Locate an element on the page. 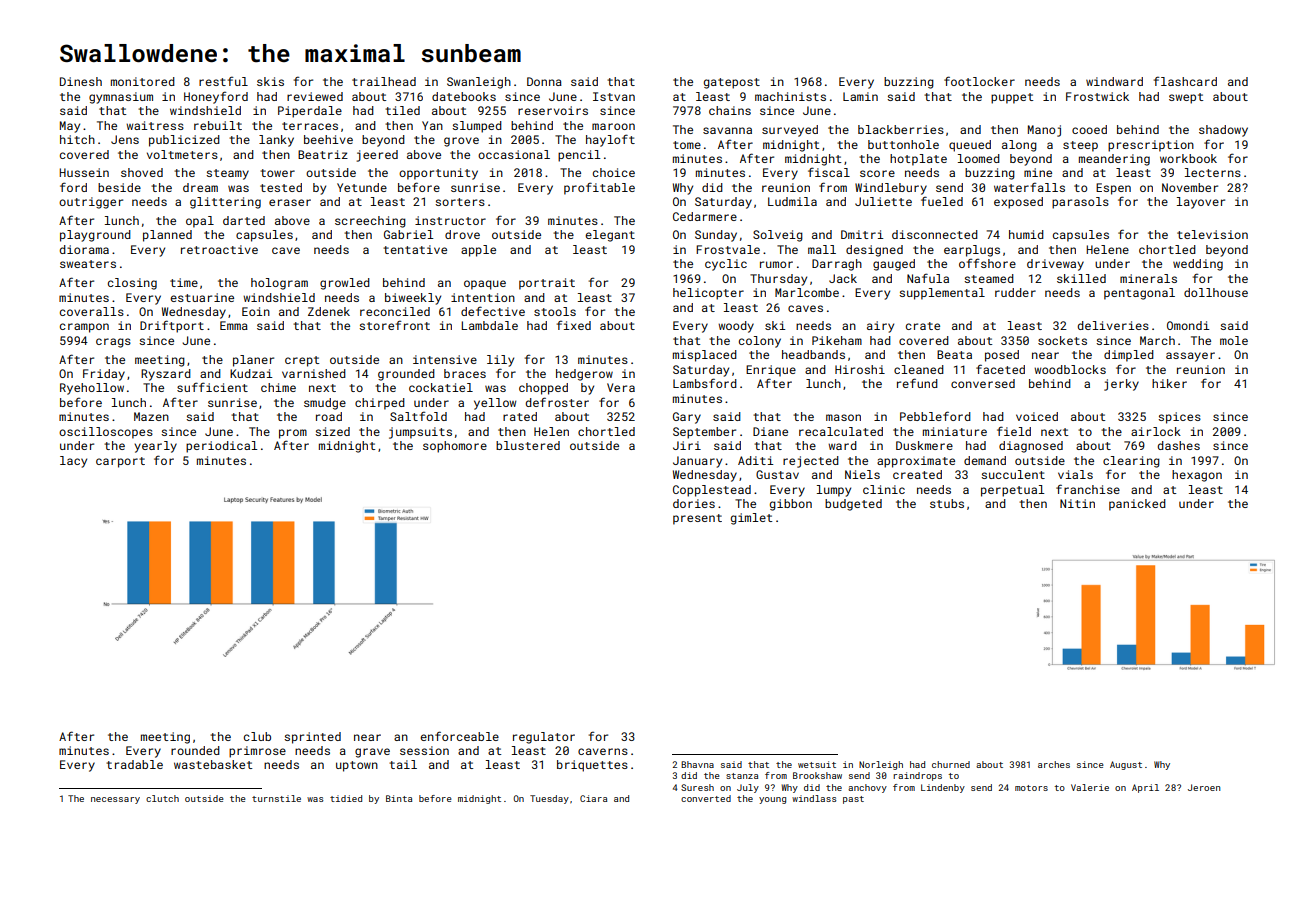 The width and height of the page is (1308, 924). Donna is located at coordinates (544, 81).
